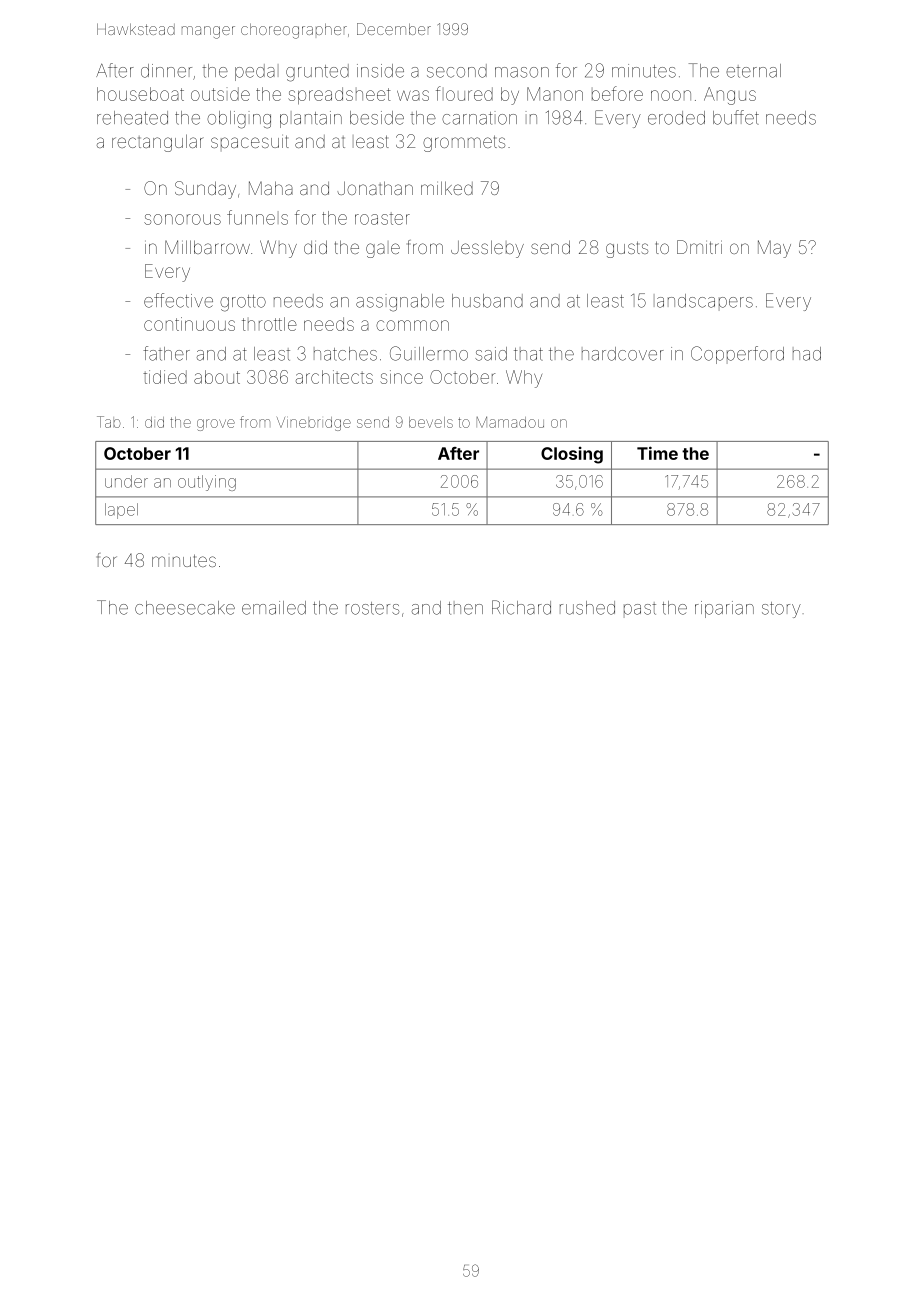 This screenshot has height=1311, width=924. Describe the element at coordinates (121, 511) in the screenshot. I see `lapel` at that location.
